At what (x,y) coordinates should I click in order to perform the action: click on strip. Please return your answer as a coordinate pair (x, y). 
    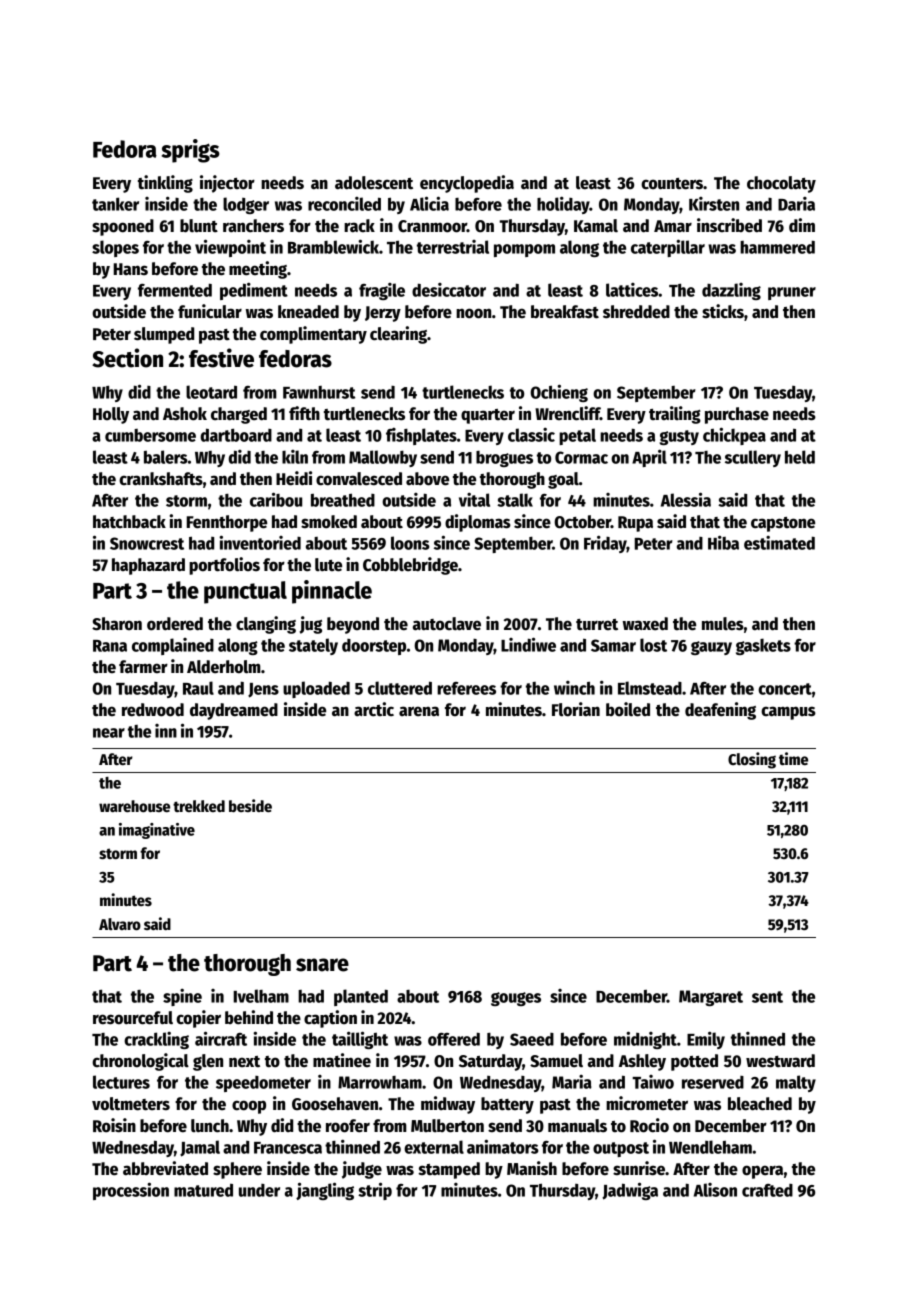
    Looking at the image, I should click on (375, 1191).
